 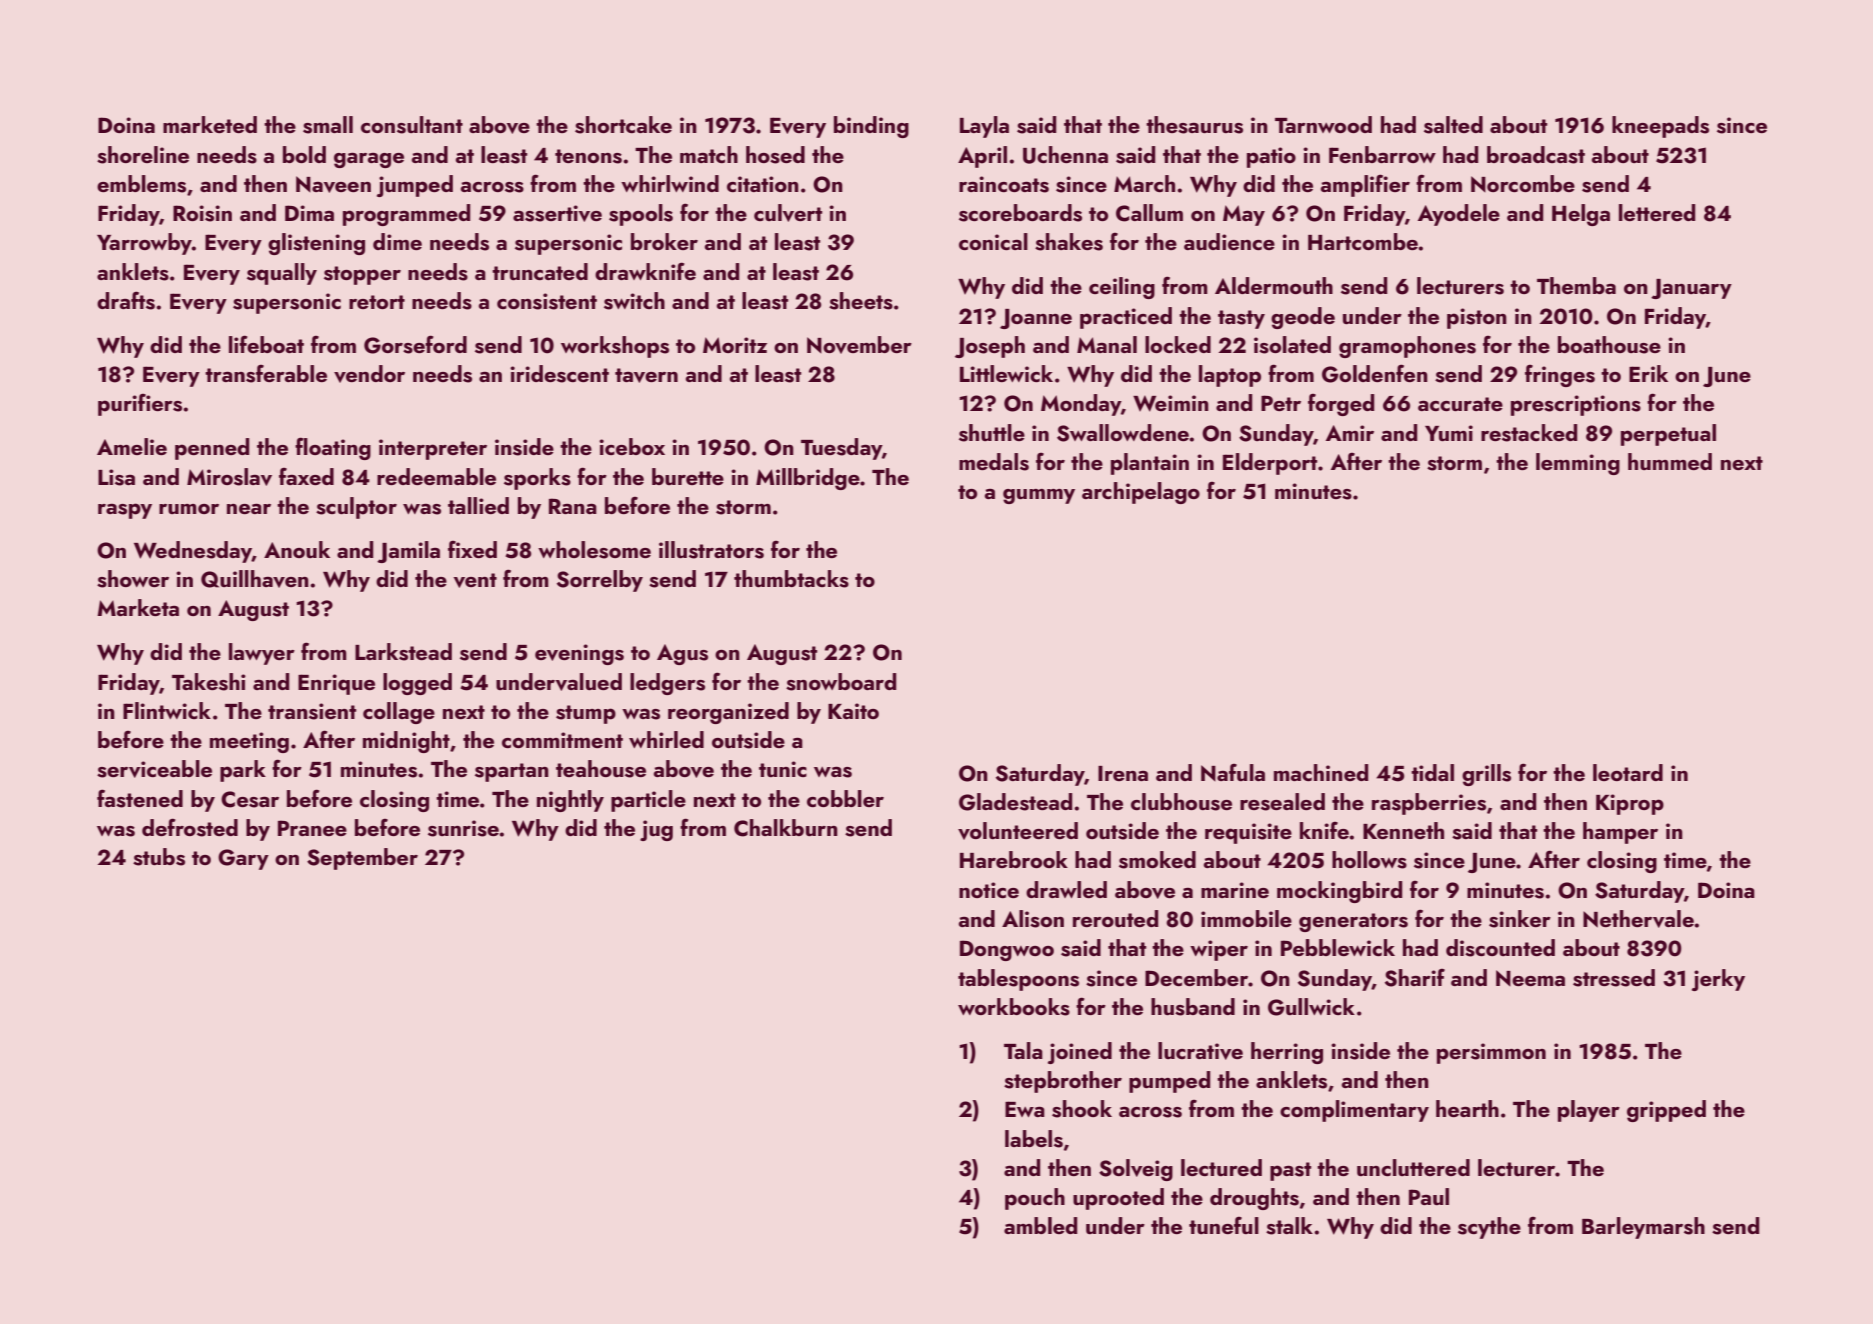 I want to click on thesaurus, so click(x=1194, y=125).
